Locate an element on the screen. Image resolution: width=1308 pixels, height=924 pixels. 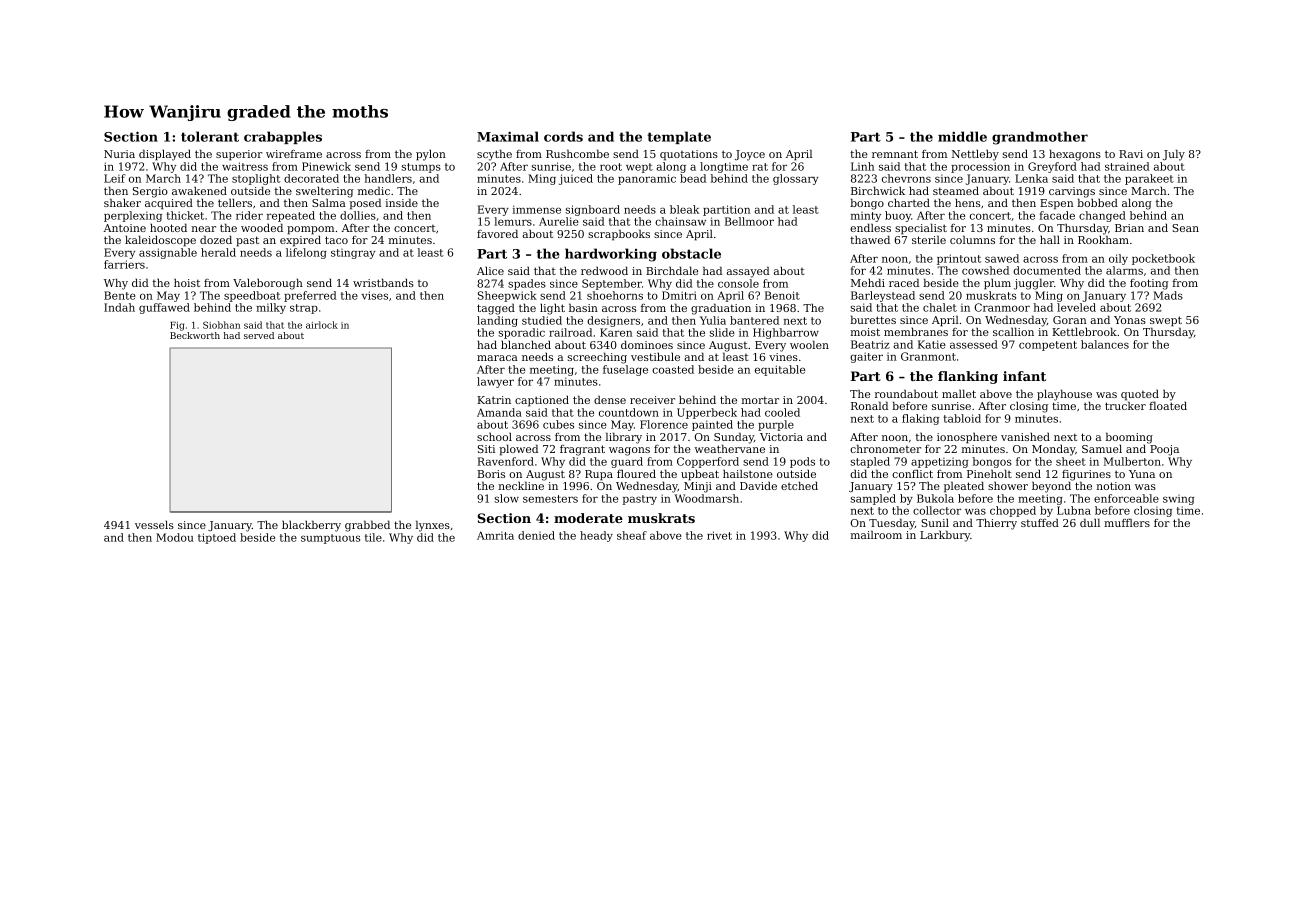
Maximal is located at coordinates (508, 136).
